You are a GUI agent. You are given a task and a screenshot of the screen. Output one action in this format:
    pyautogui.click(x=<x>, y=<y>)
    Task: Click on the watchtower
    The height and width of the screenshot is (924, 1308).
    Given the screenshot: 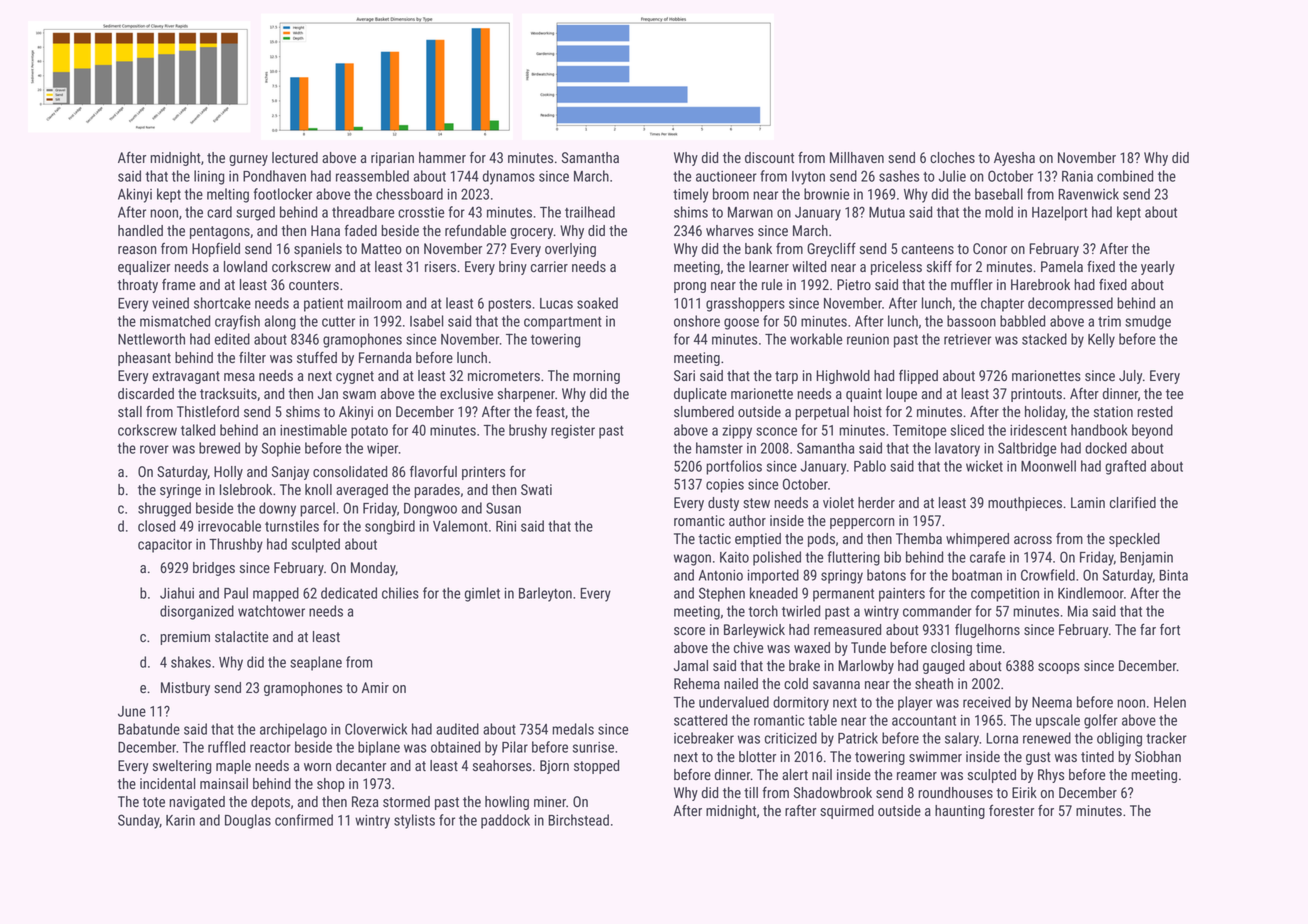 What is the action you would take?
    pyautogui.click(x=271, y=611)
